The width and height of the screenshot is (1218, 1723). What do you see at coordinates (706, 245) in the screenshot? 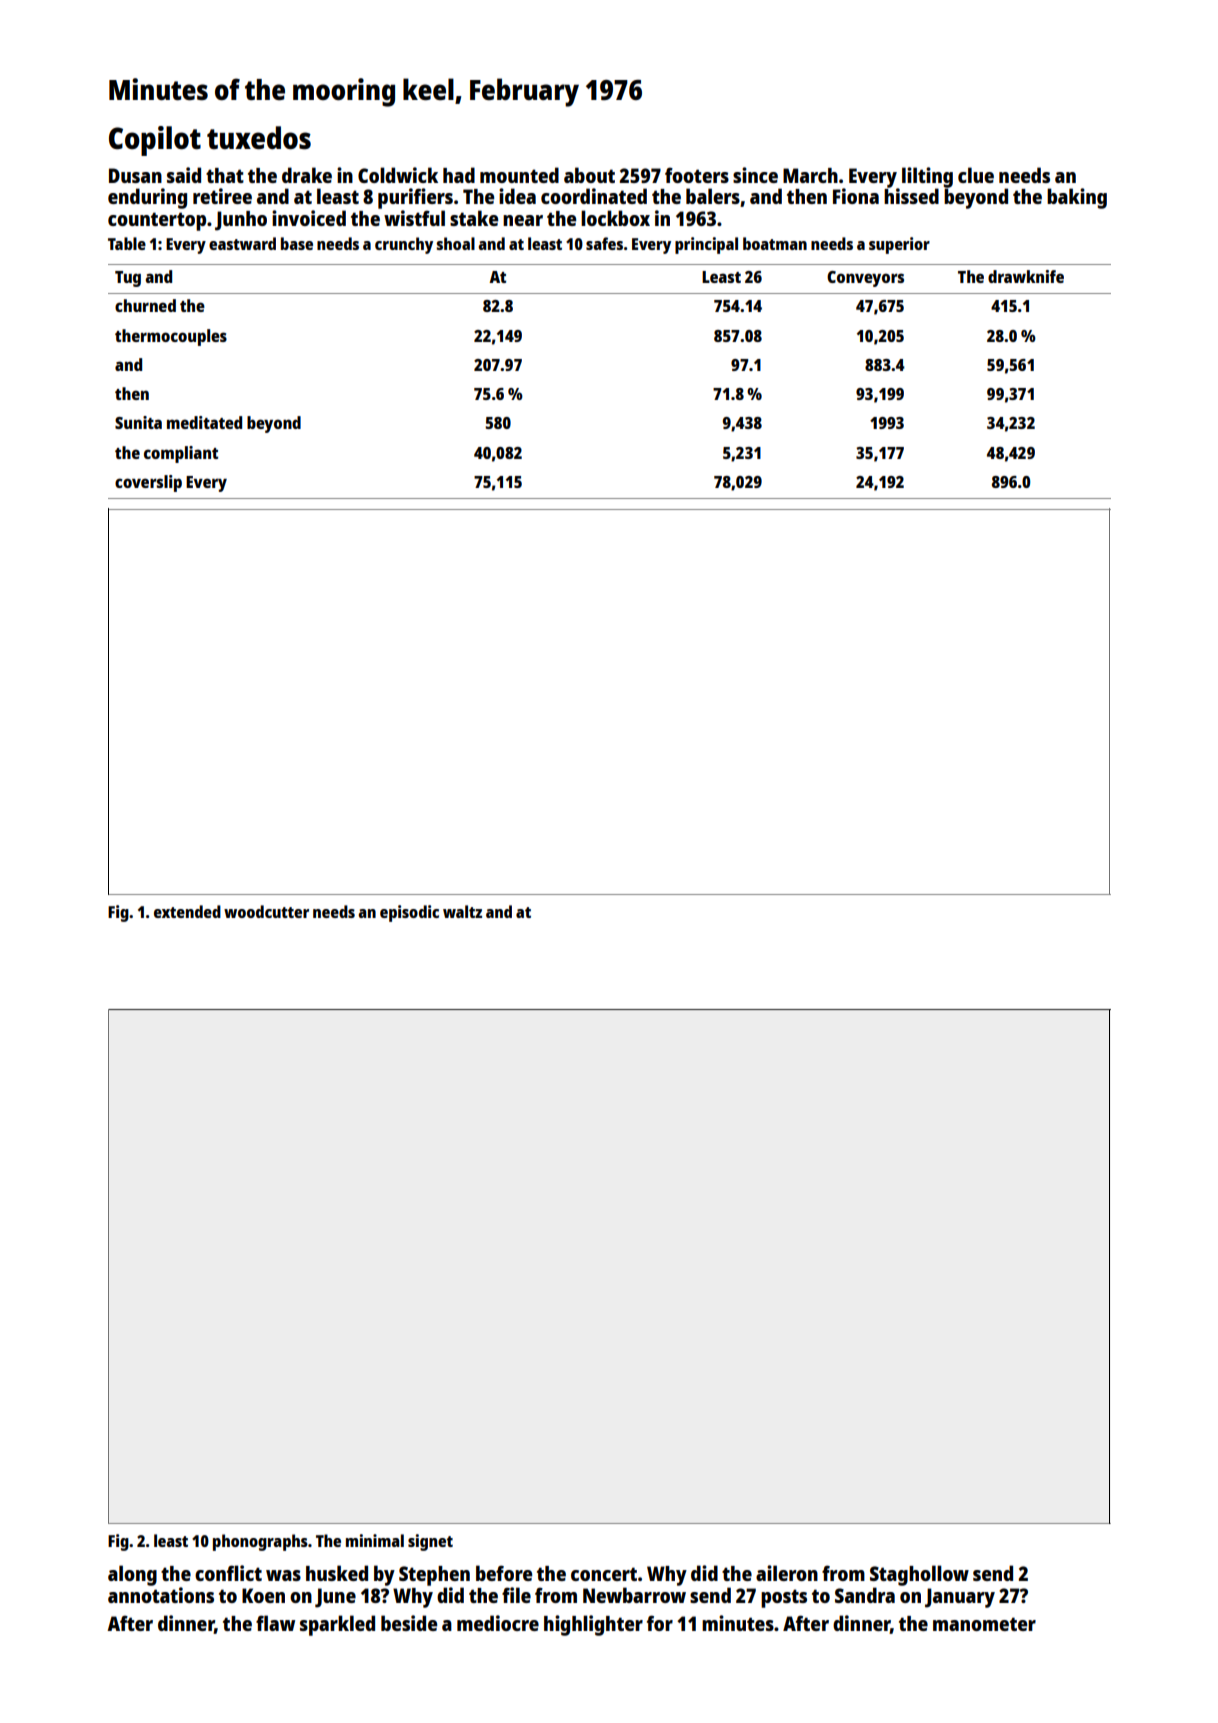
I see `principal` at bounding box center [706, 245].
